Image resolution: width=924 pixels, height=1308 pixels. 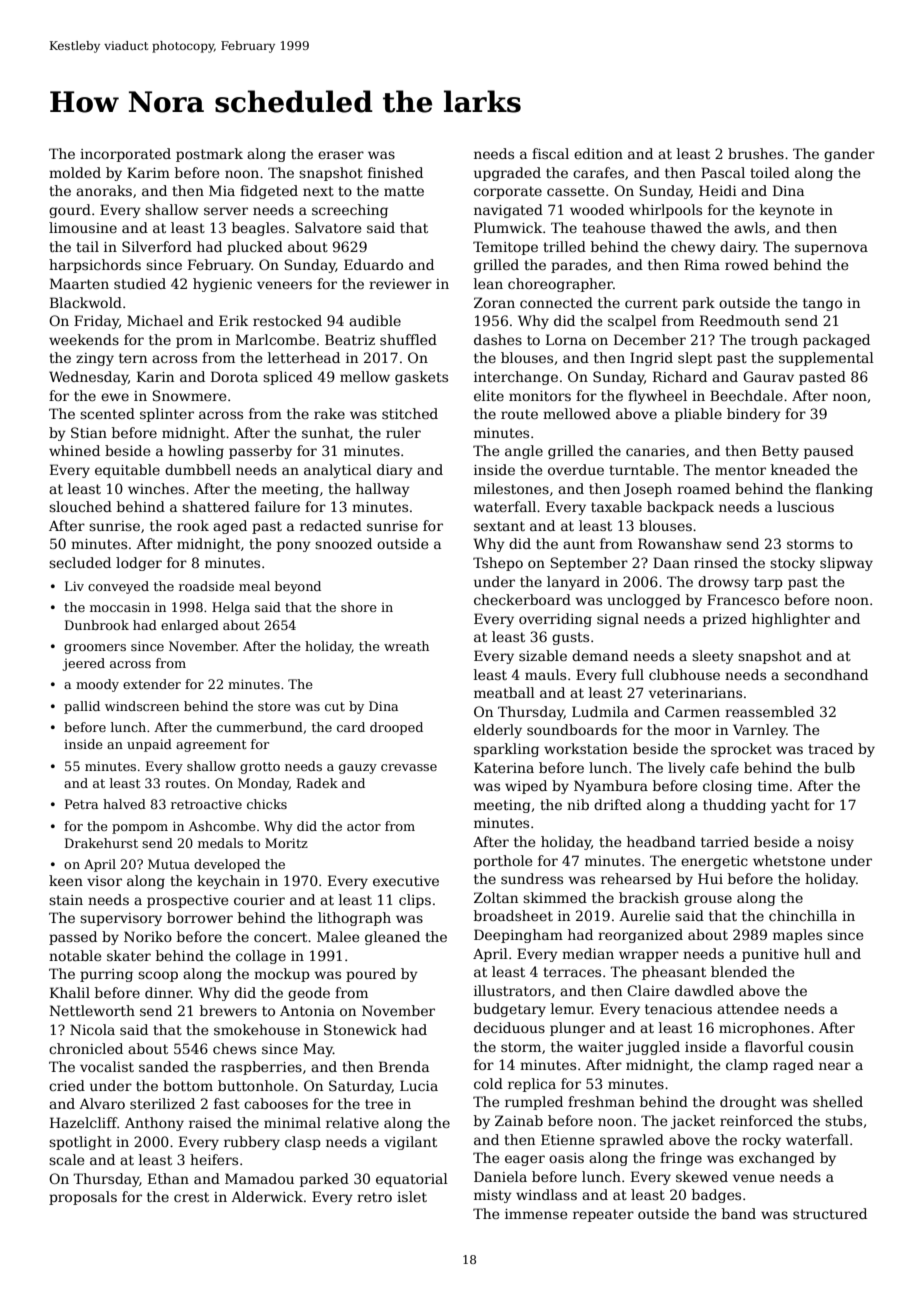 I want to click on hull, so click(x=817, y=953).
